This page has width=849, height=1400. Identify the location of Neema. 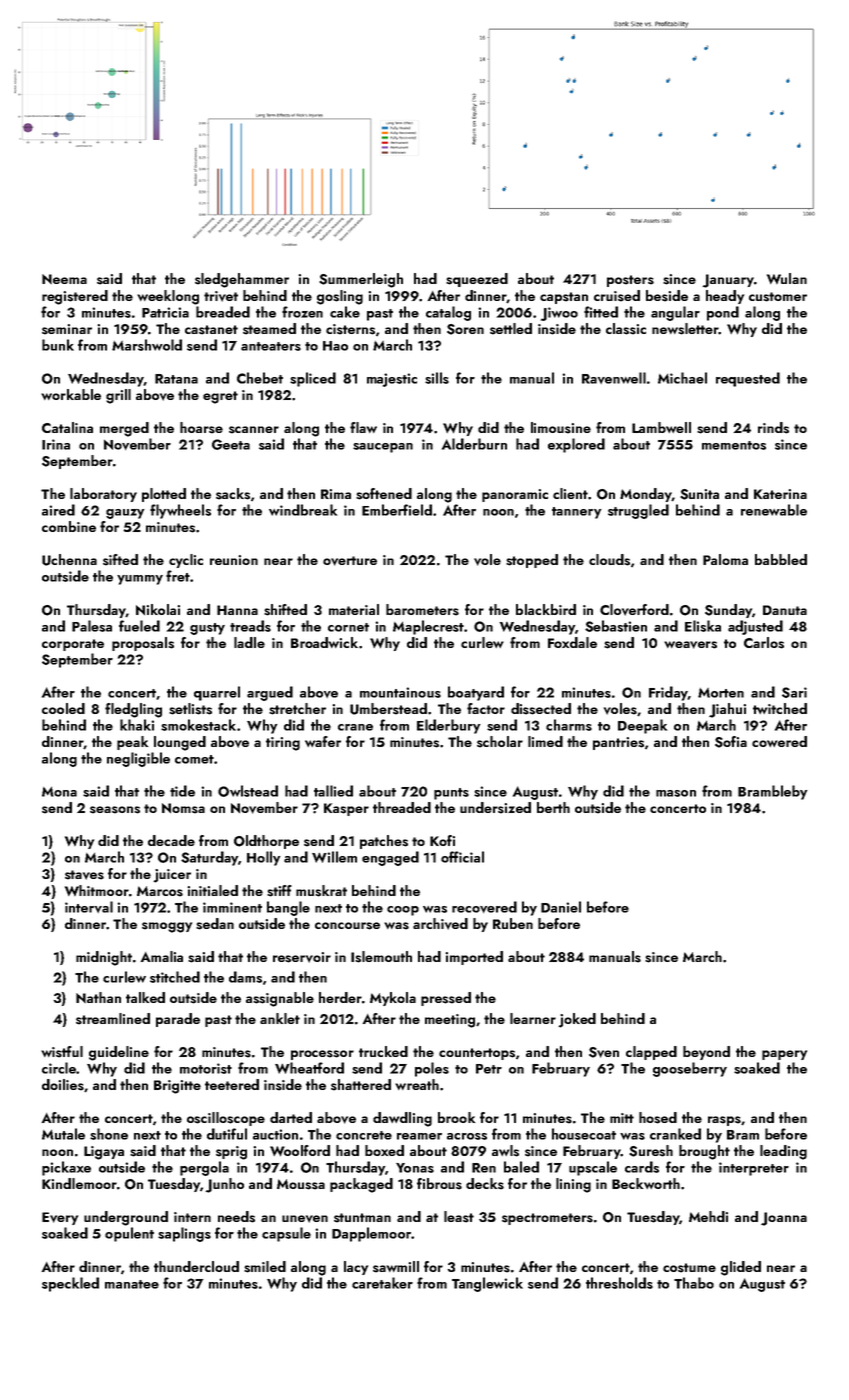
(64, 279).
